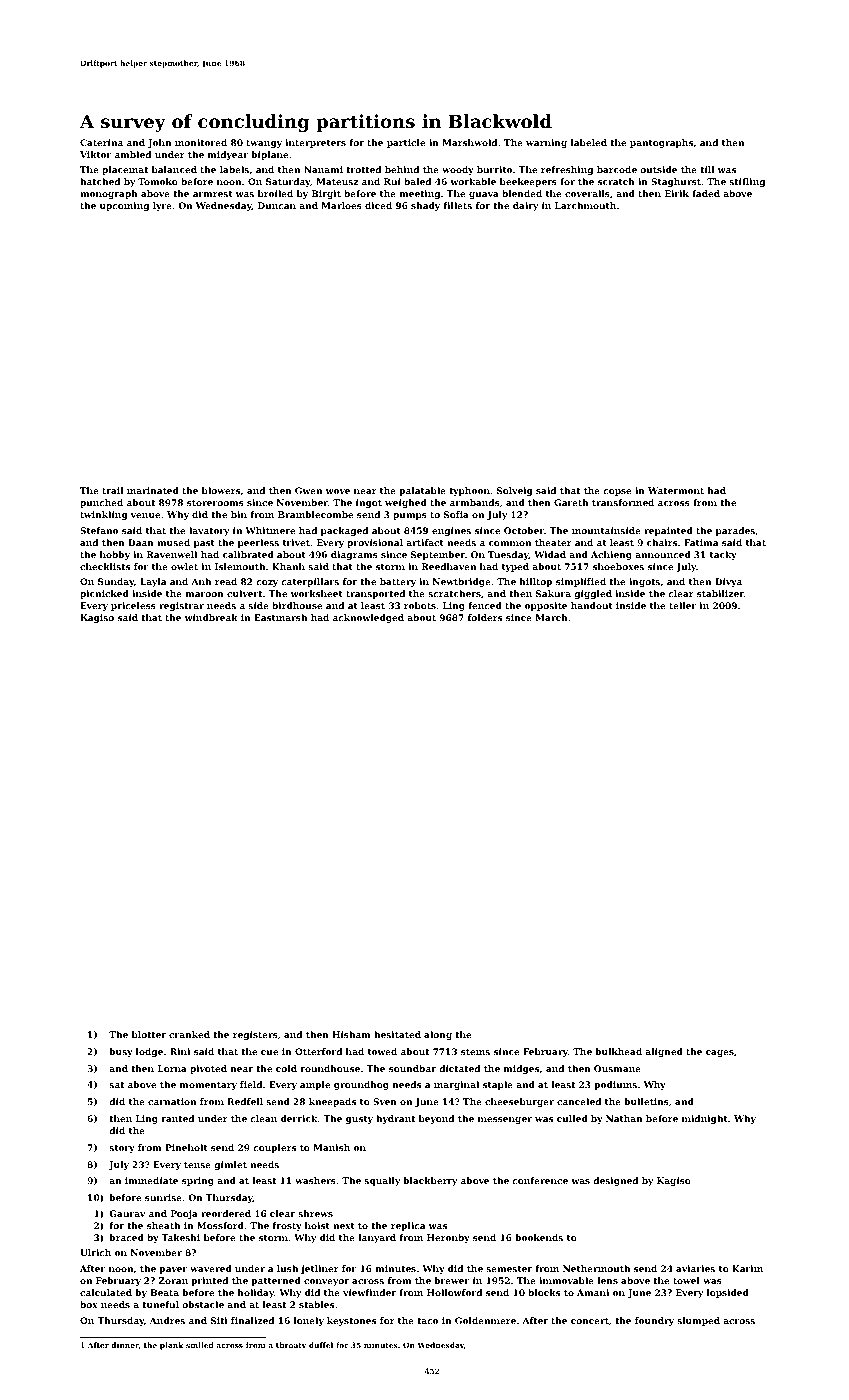  I want to click on stabilizer, so click(720, 593).
